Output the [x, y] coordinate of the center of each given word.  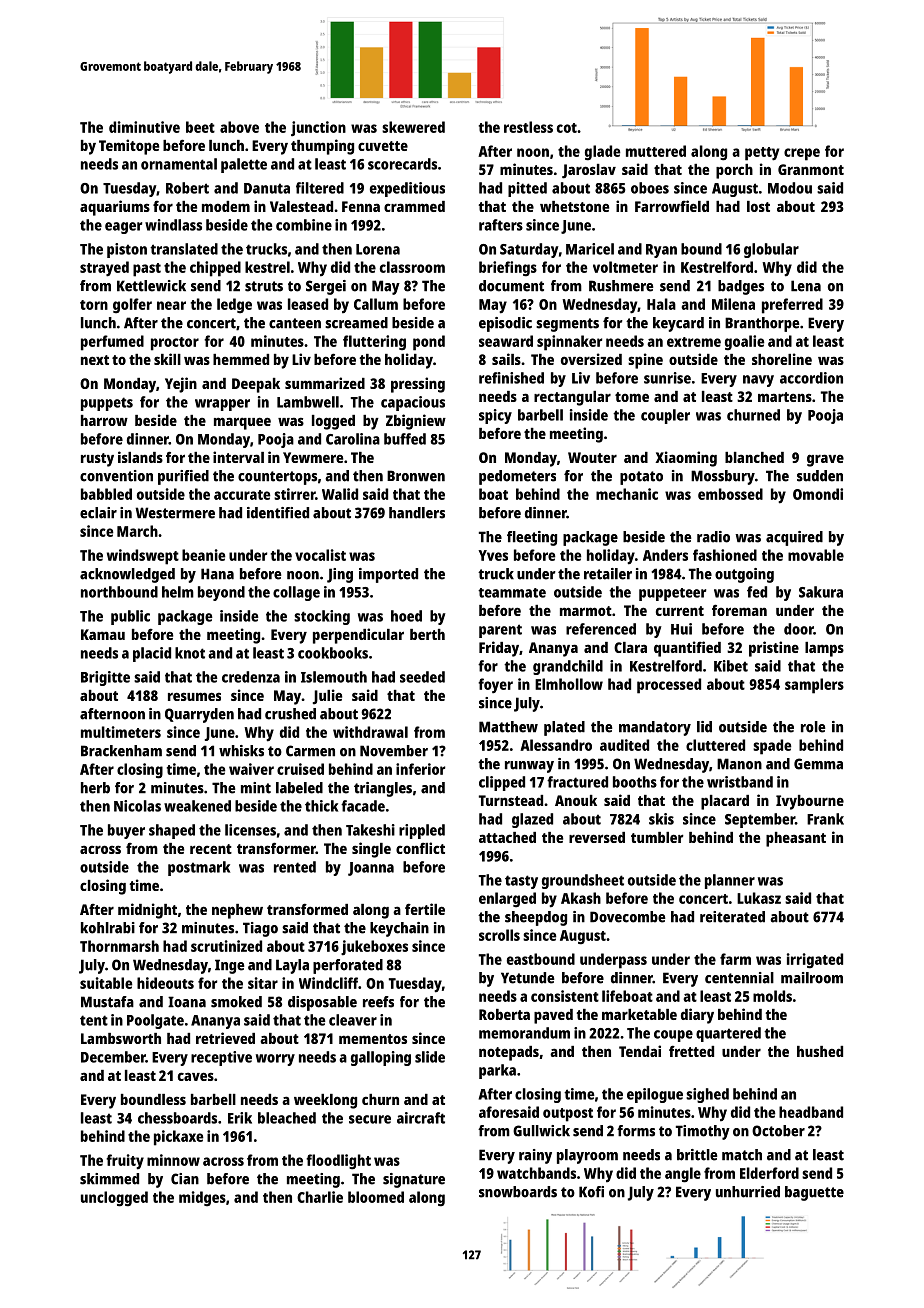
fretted [691, 1051]
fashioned [725, 555]
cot [567, 128]
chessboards [177, 1118]
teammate [512, 593]
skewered [413, 127]
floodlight [338, 1162]
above [239, 127]
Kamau [103, 634]
